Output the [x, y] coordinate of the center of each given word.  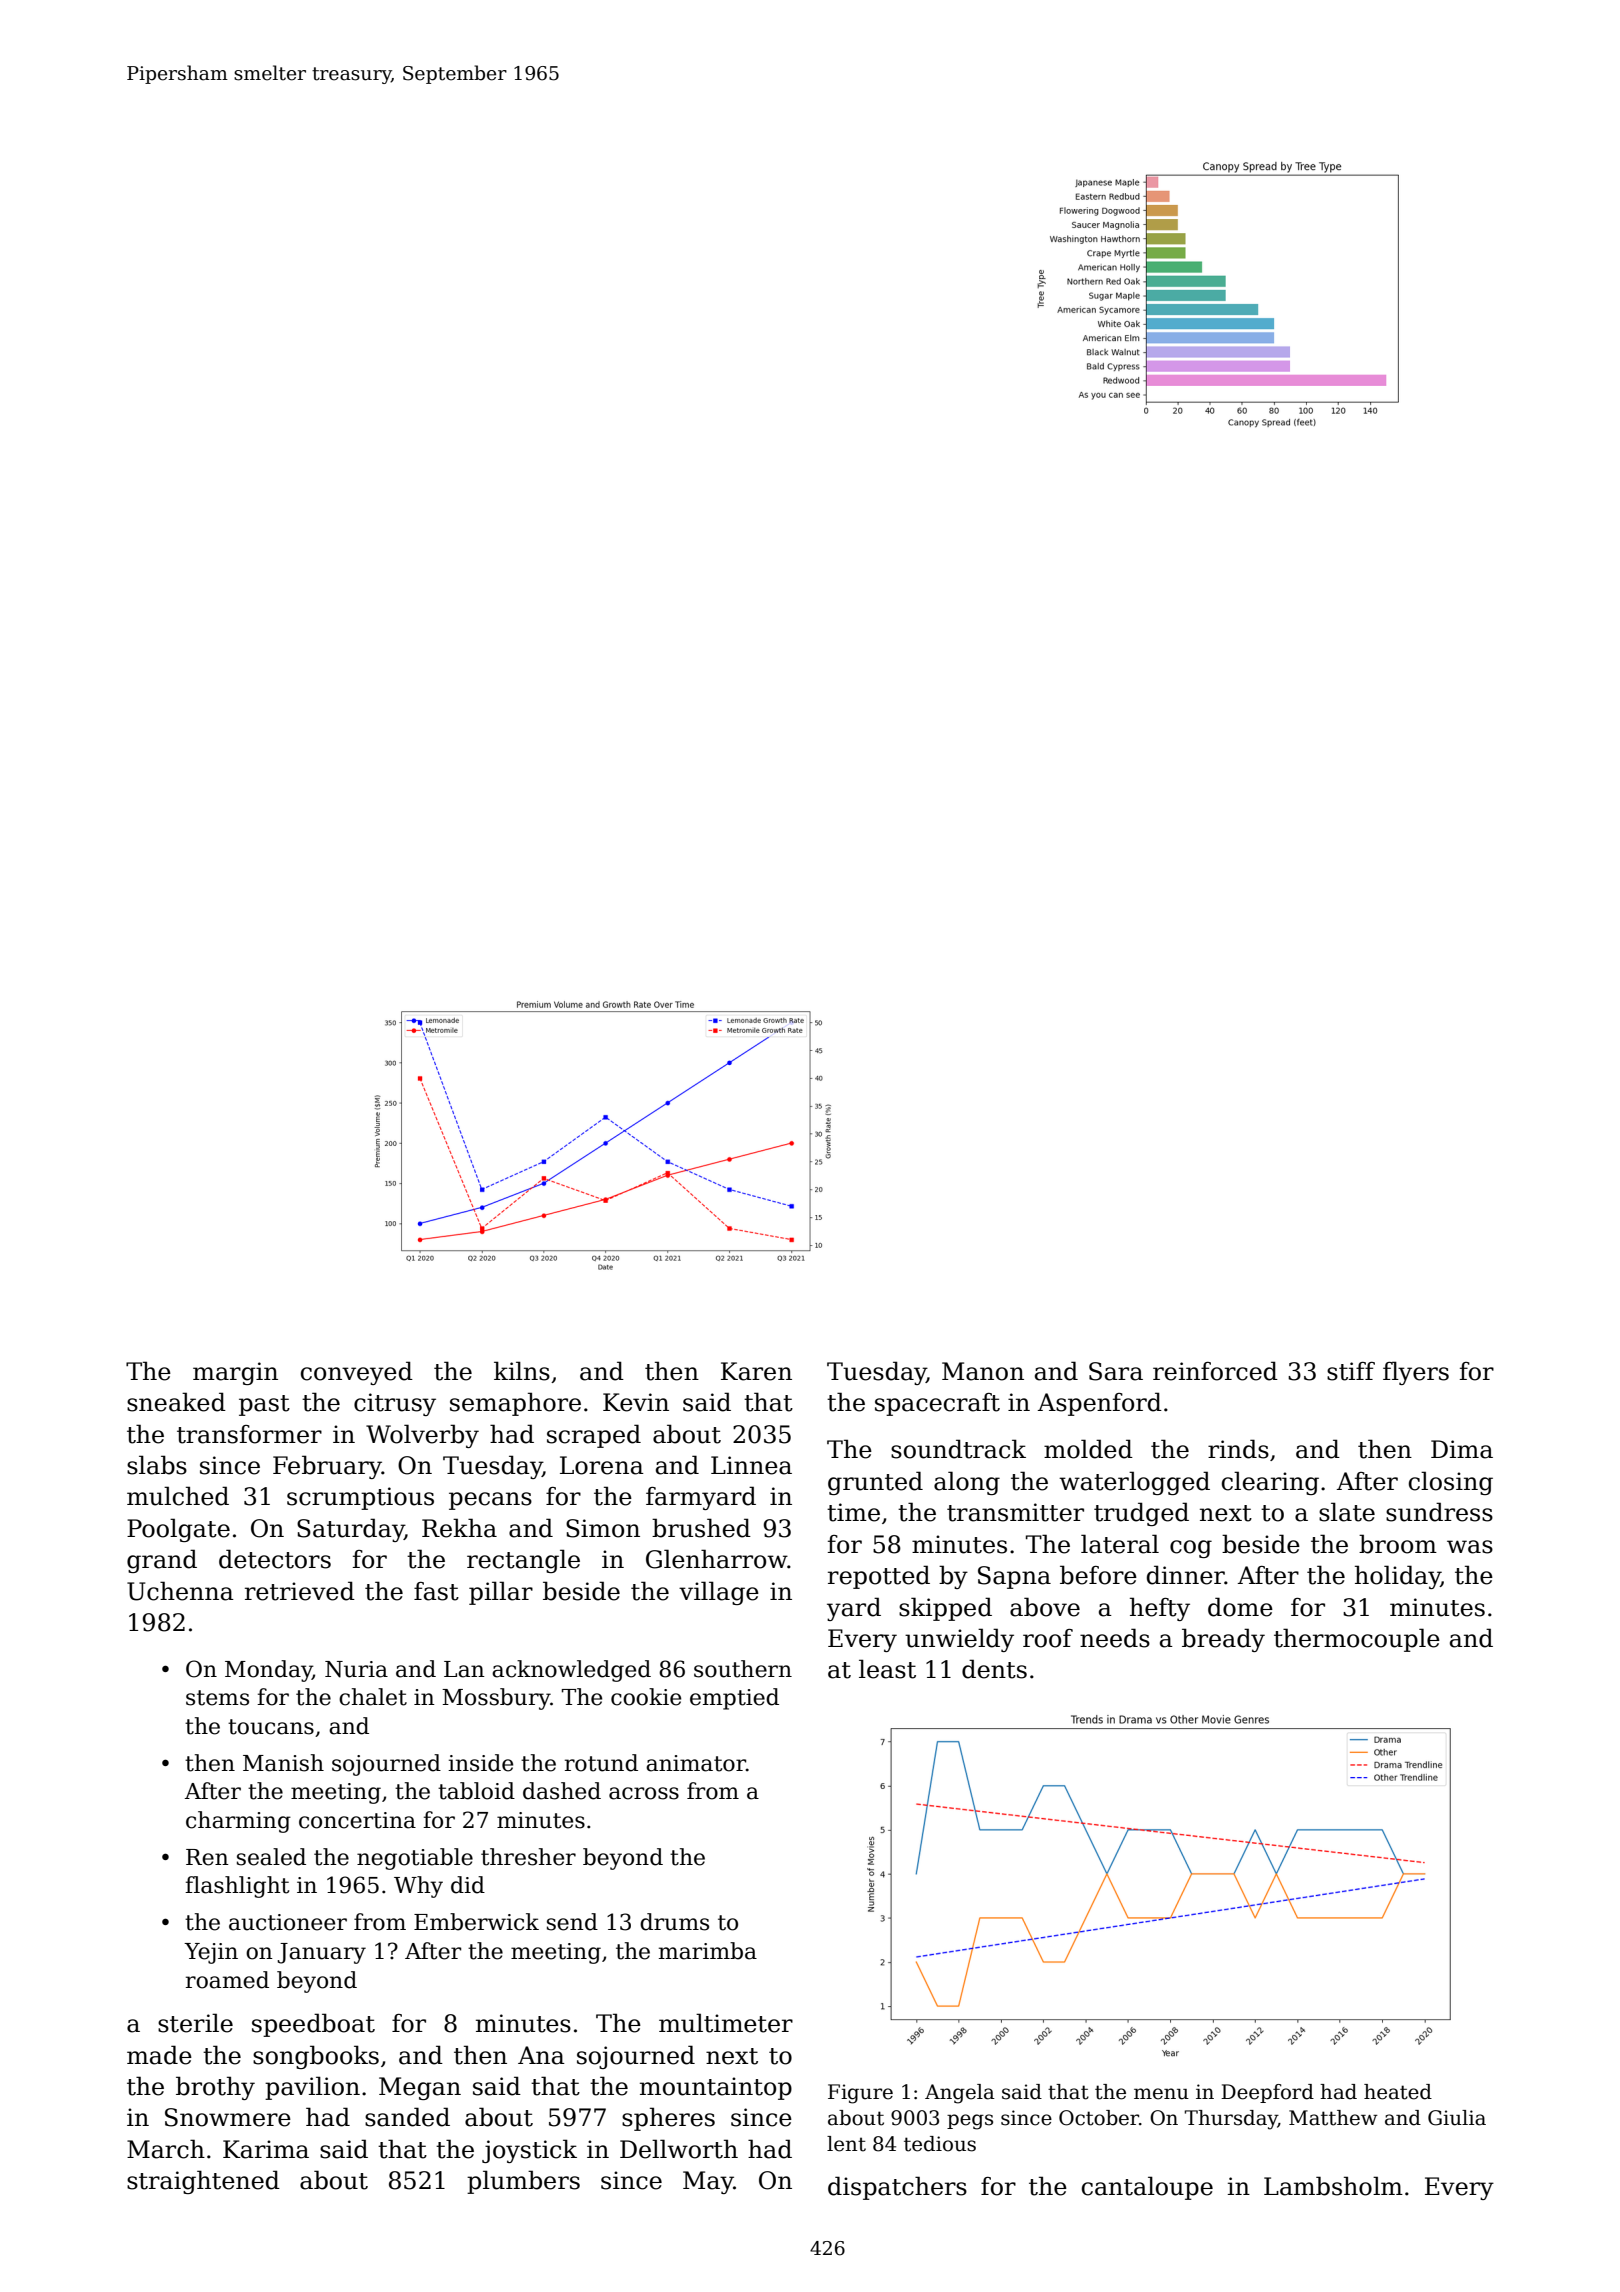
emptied [734, 1699]
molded [1088, 1449]
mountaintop [716, 2088]
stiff [1351, 1371]
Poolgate [178, 1530]
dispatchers [897, 2188]
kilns [522, 1371]
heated [1398, 2092]
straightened [203, 2182]
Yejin [211, 1953]
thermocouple [1357, 1640]
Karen [756, 1371]
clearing [1270, 1483]
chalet [373, 1697]
